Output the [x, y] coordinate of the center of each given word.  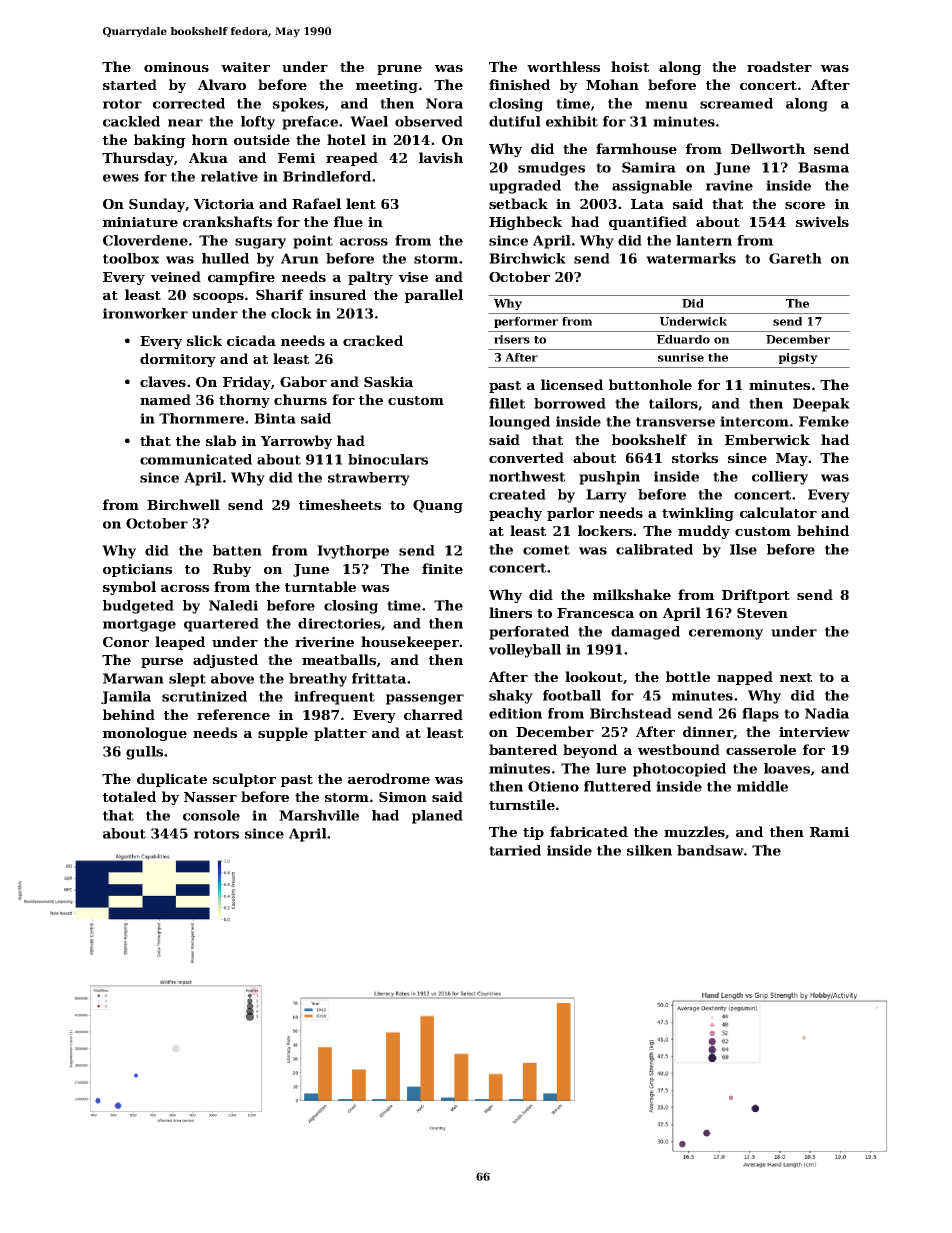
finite [442, 568]
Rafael [316, 203]
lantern [704, 240]
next [796, 677]
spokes [298, 105]
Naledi [233, 605]
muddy [704, 532]
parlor [570, 514]
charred [433, 714]
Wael [369, 121]
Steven [762, 613]
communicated [196, 459]
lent [361, 203]
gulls [144, 753]
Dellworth [768, 148]
